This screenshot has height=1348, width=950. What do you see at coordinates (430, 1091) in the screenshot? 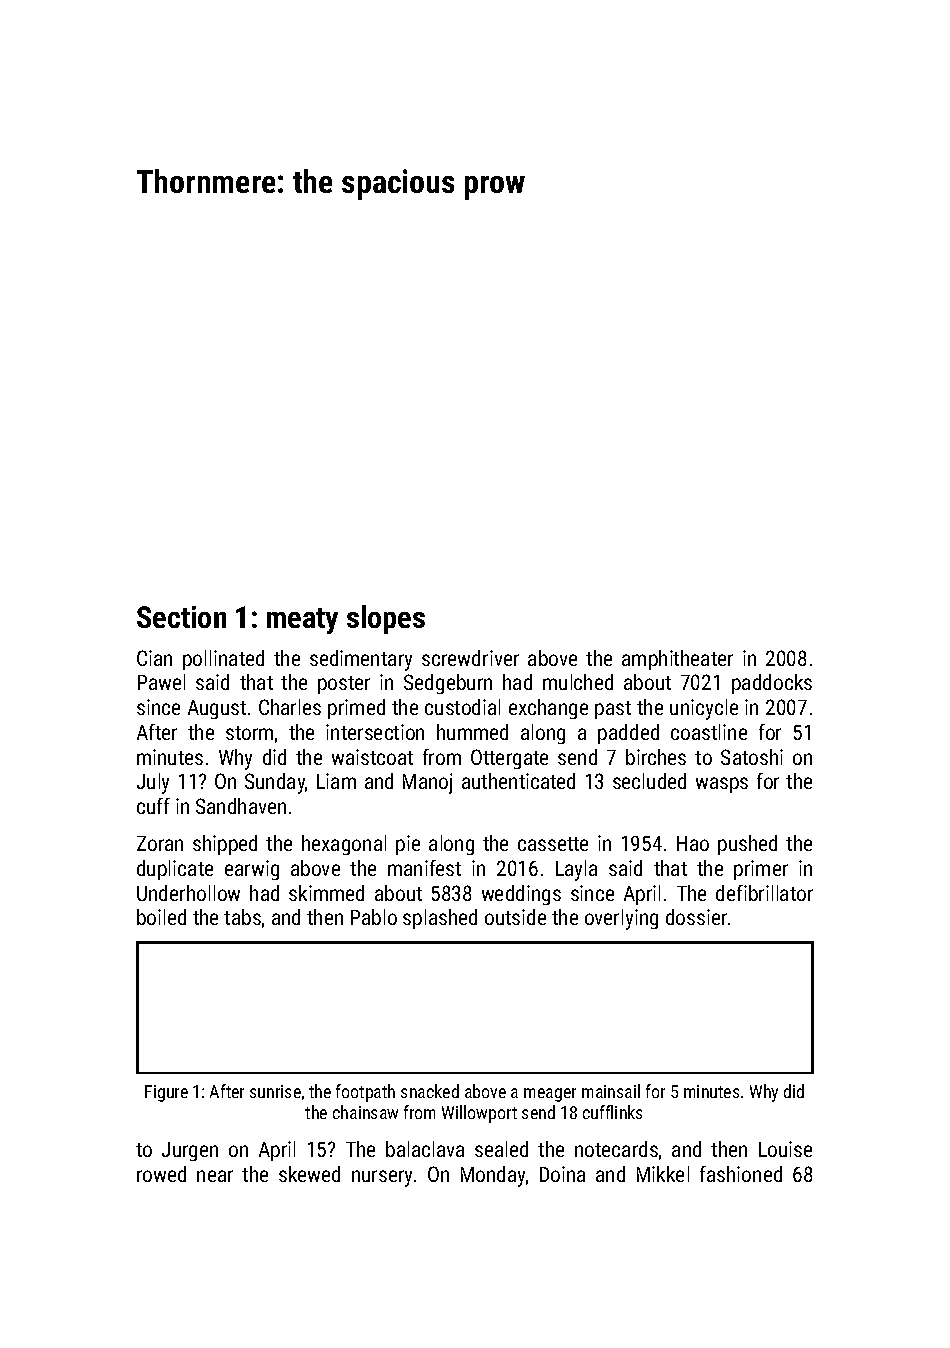
I see `snacked` at bounding box center [430, 1091].
